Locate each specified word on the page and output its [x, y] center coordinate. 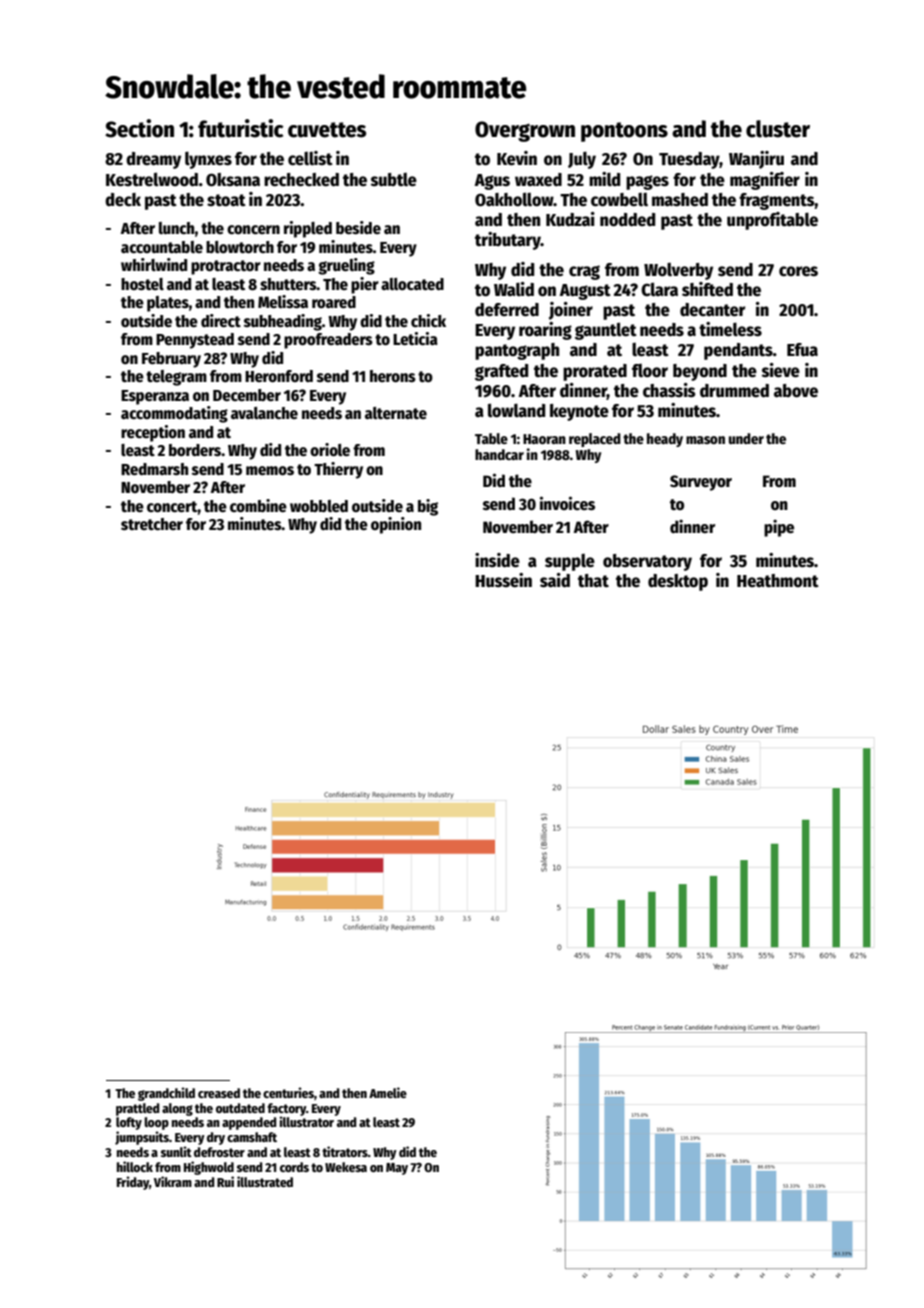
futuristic [241, 128]
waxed [538, 180]
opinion [396, 525]
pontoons [624, 132]
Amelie [388, 1092]
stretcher [152, 524]
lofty [129, 1123]
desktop [678, 582]
